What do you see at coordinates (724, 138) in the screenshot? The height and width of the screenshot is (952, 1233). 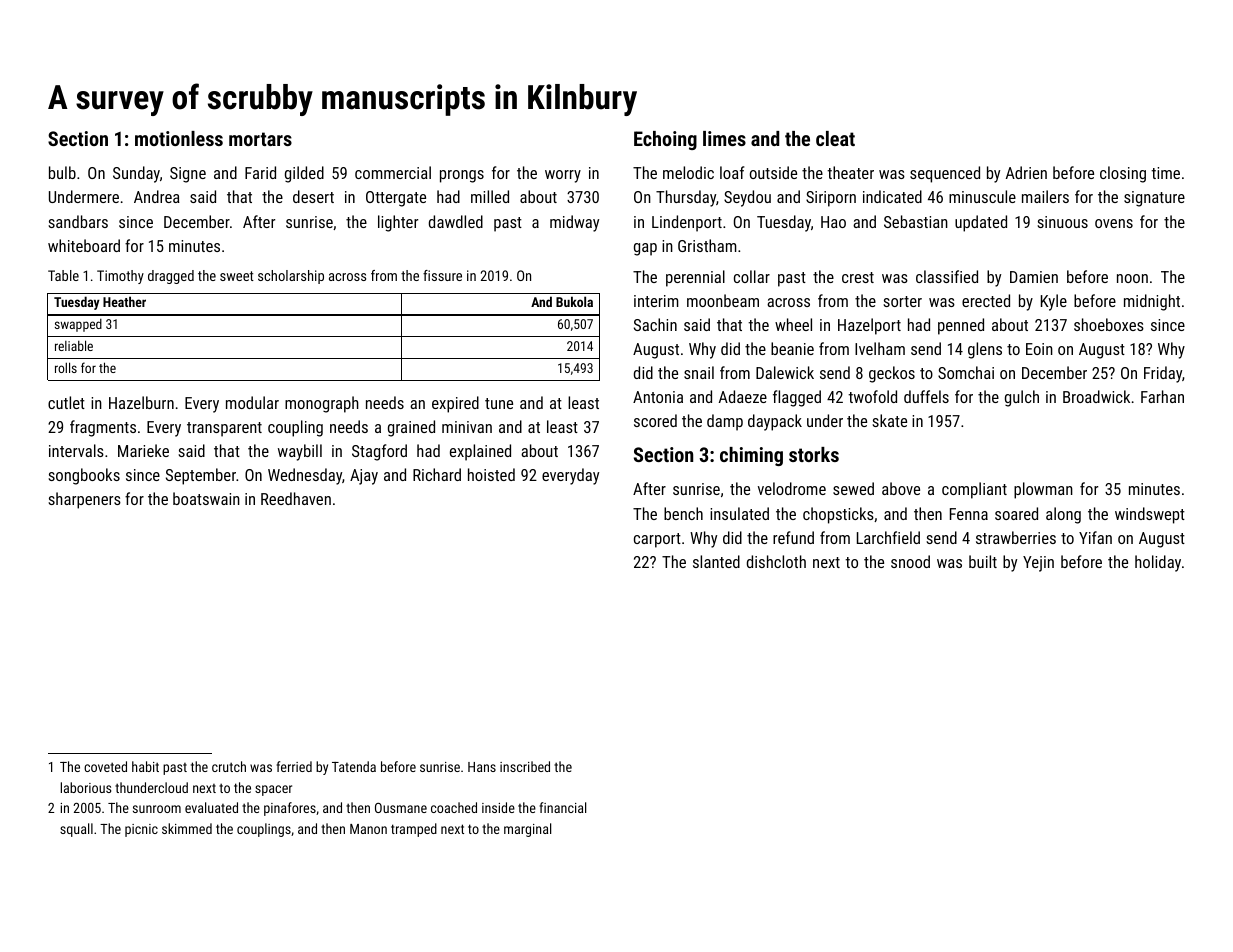 I see `limes` at bounding box center [724, 138].
